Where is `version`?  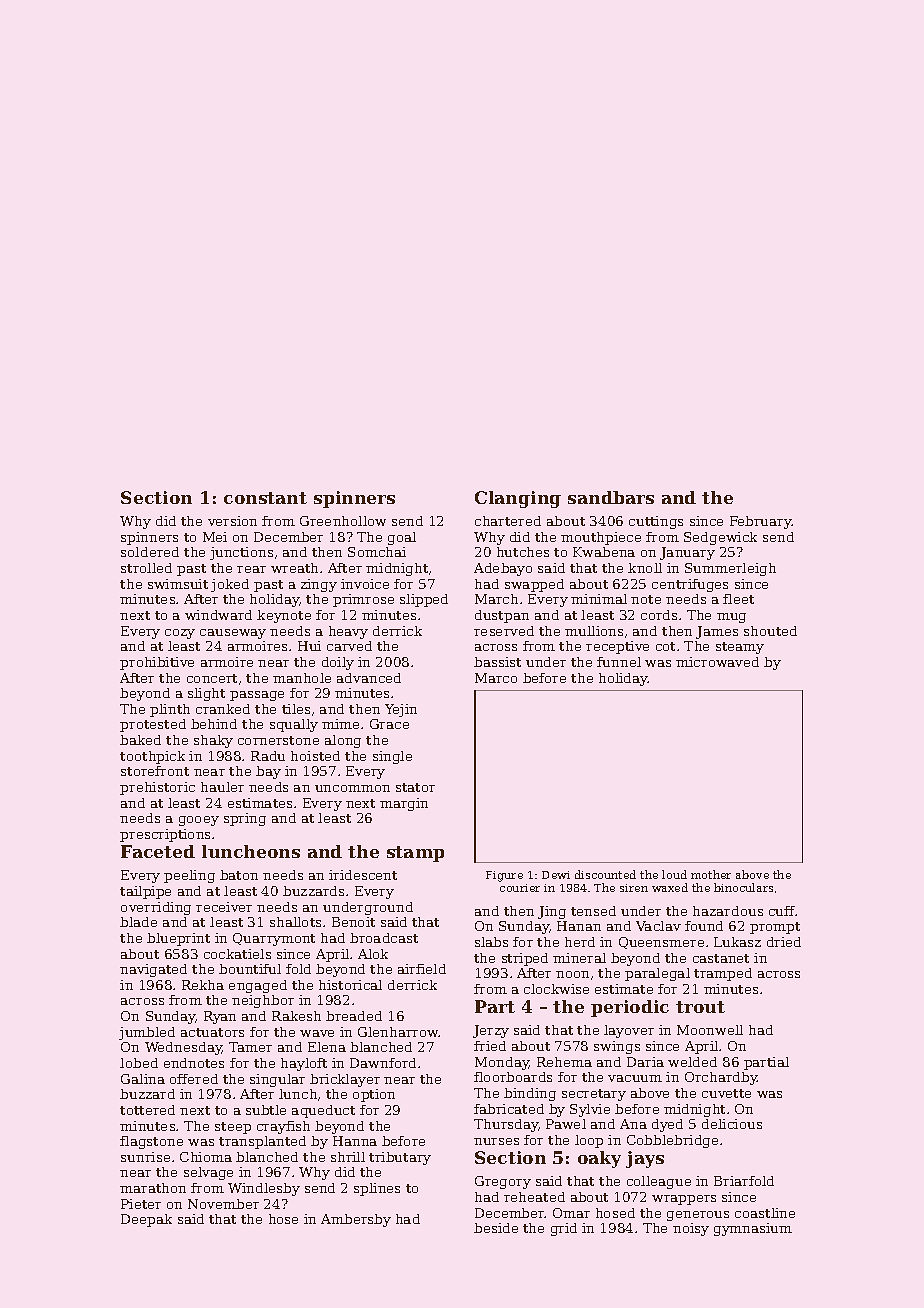
version is located at coordinates (232, 521).
